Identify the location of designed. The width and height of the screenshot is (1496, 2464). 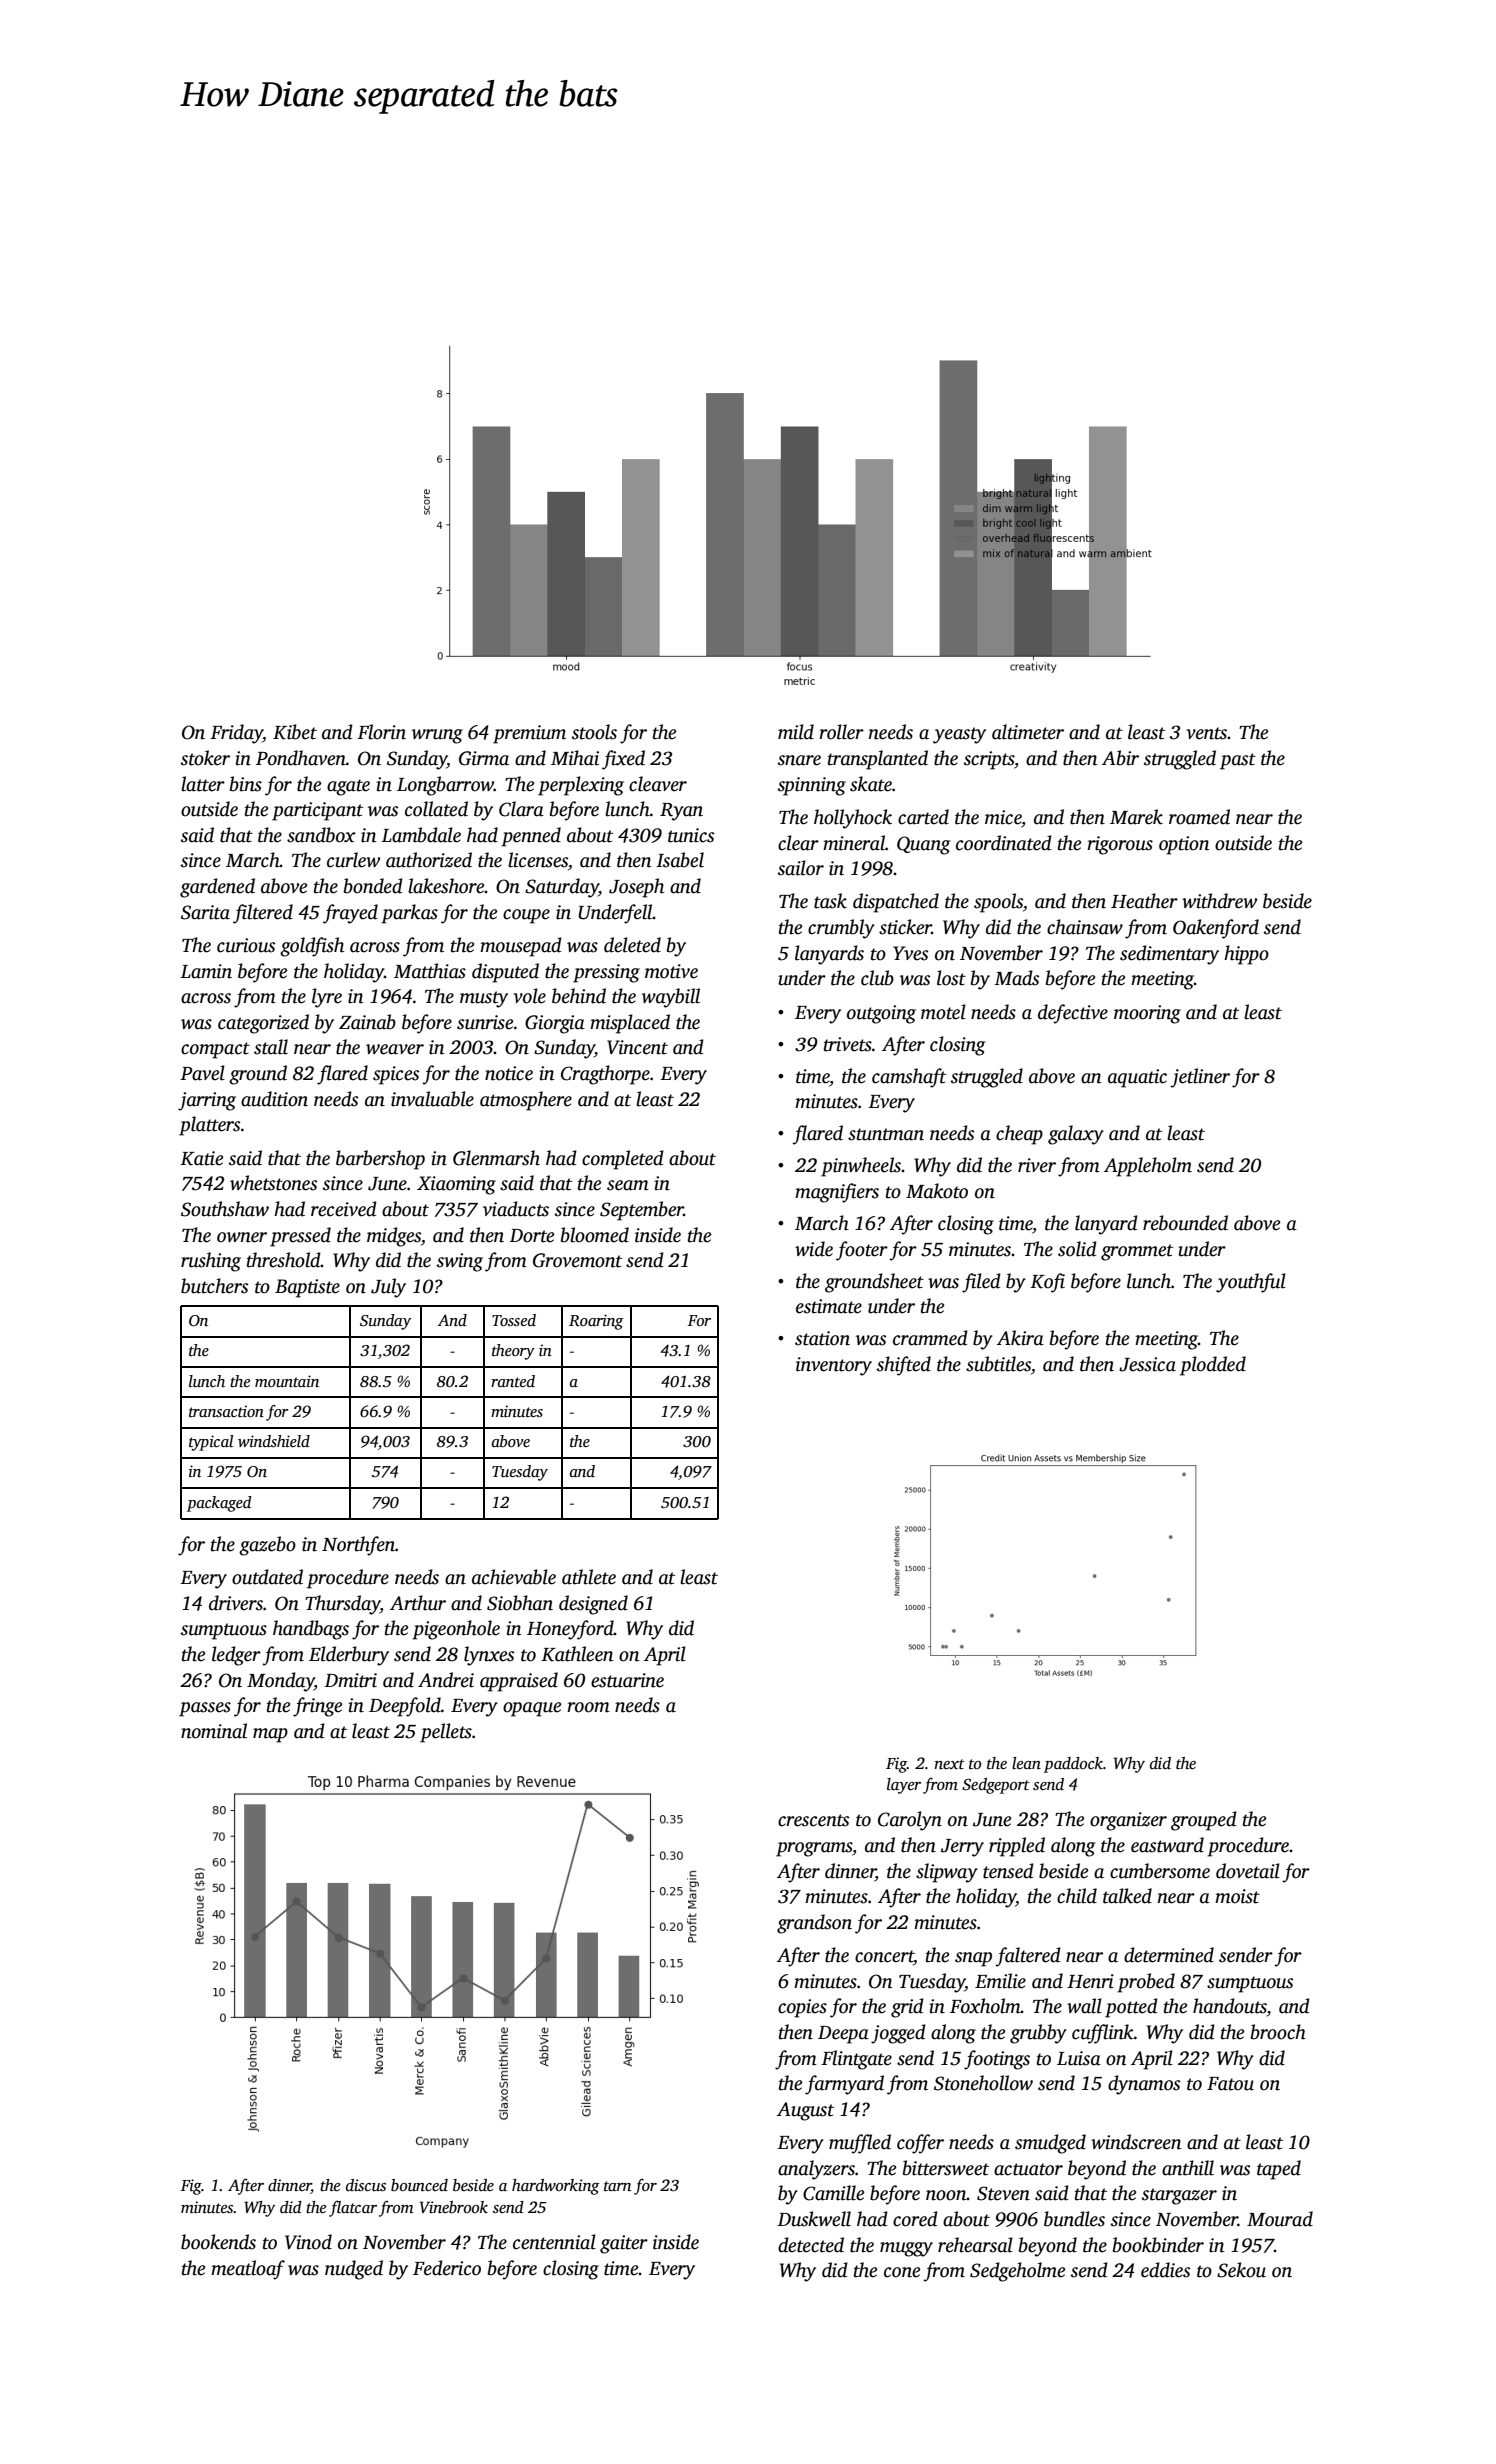
(593, 1605).
